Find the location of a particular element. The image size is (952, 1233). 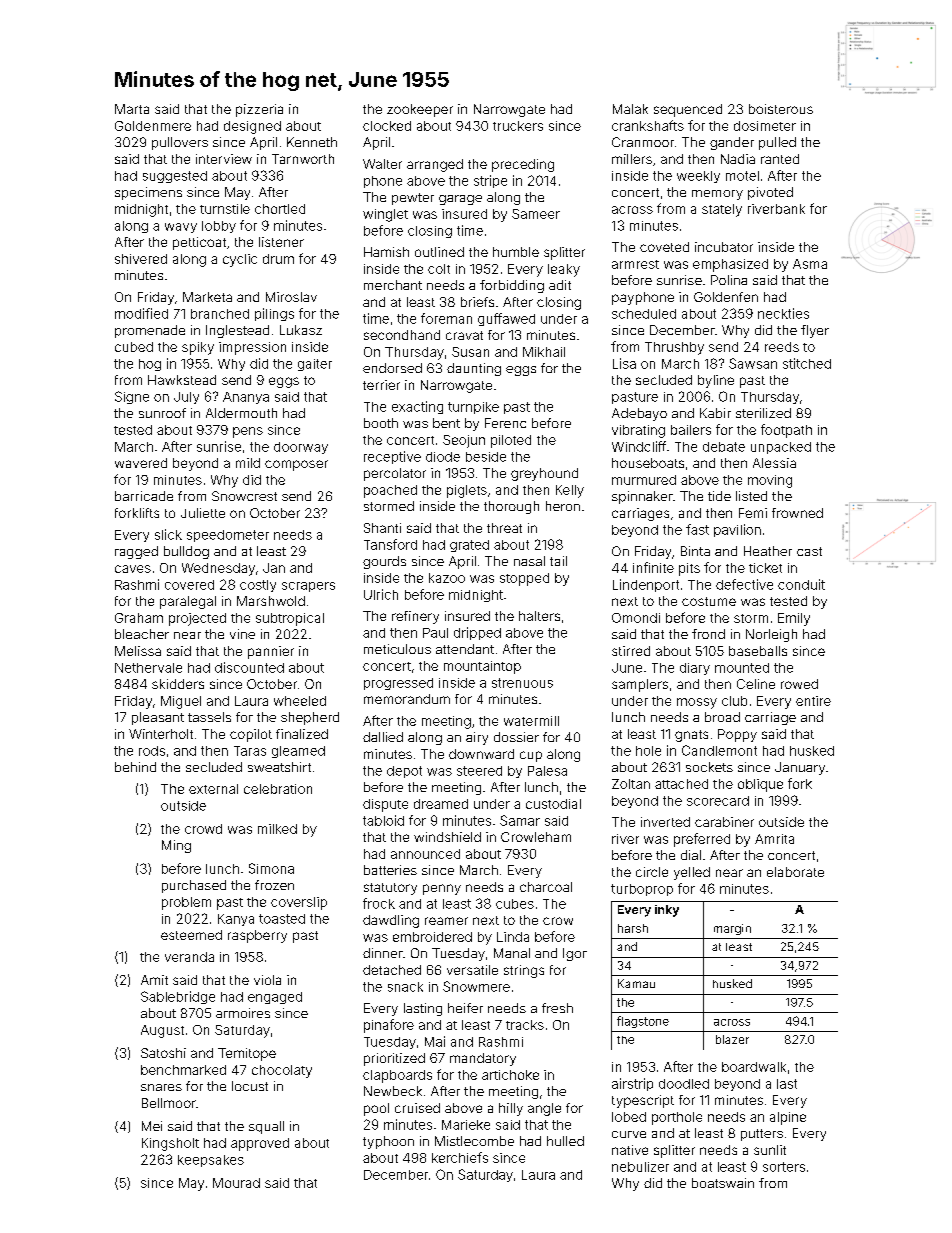

cubes is located at coordinates (515, 904).
